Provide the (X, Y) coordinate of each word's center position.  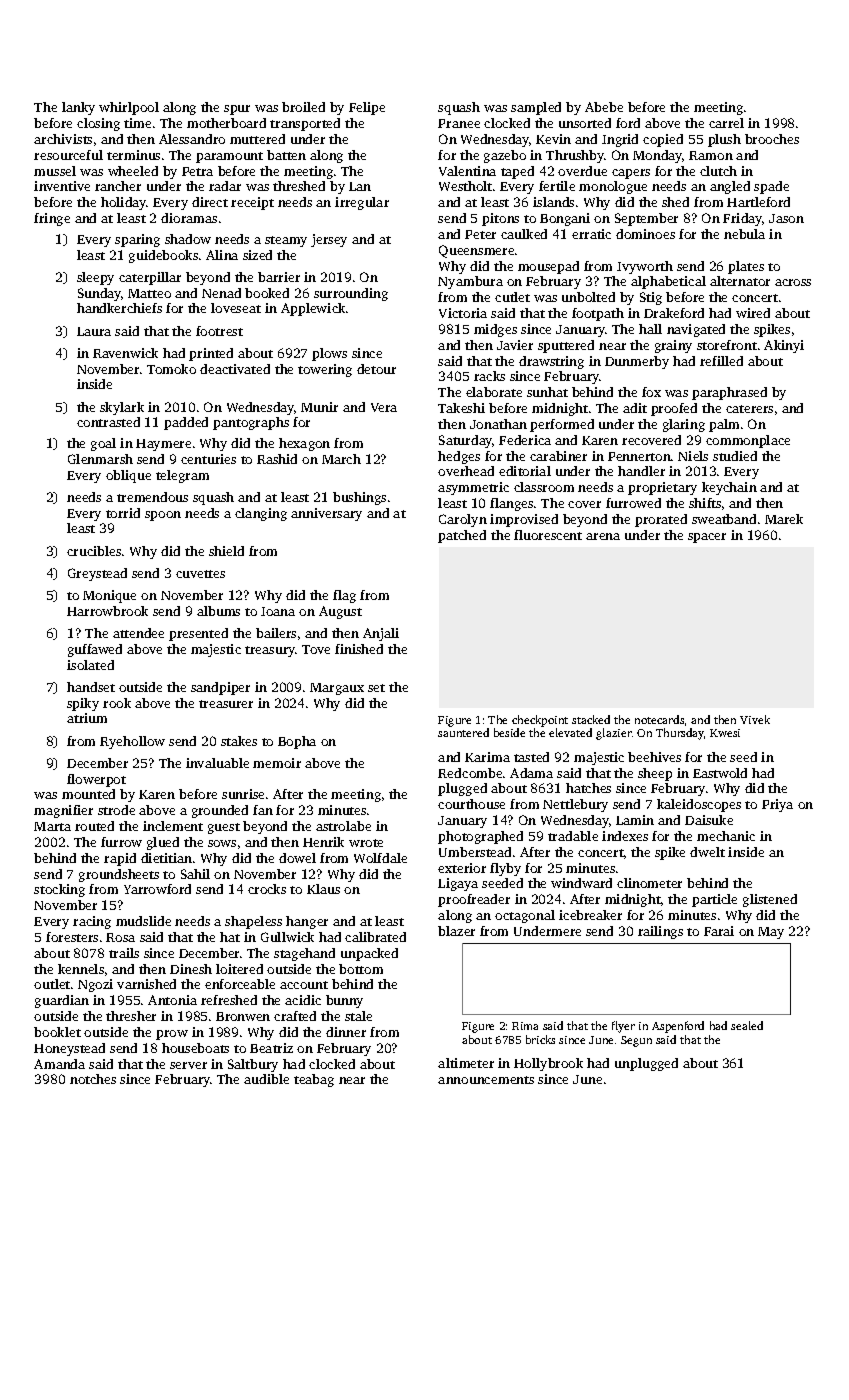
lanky (78, 108)
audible (266, 1079)
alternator (740, 281)
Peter (480, 234)
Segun (636, 1041)
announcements (486, 1080)
